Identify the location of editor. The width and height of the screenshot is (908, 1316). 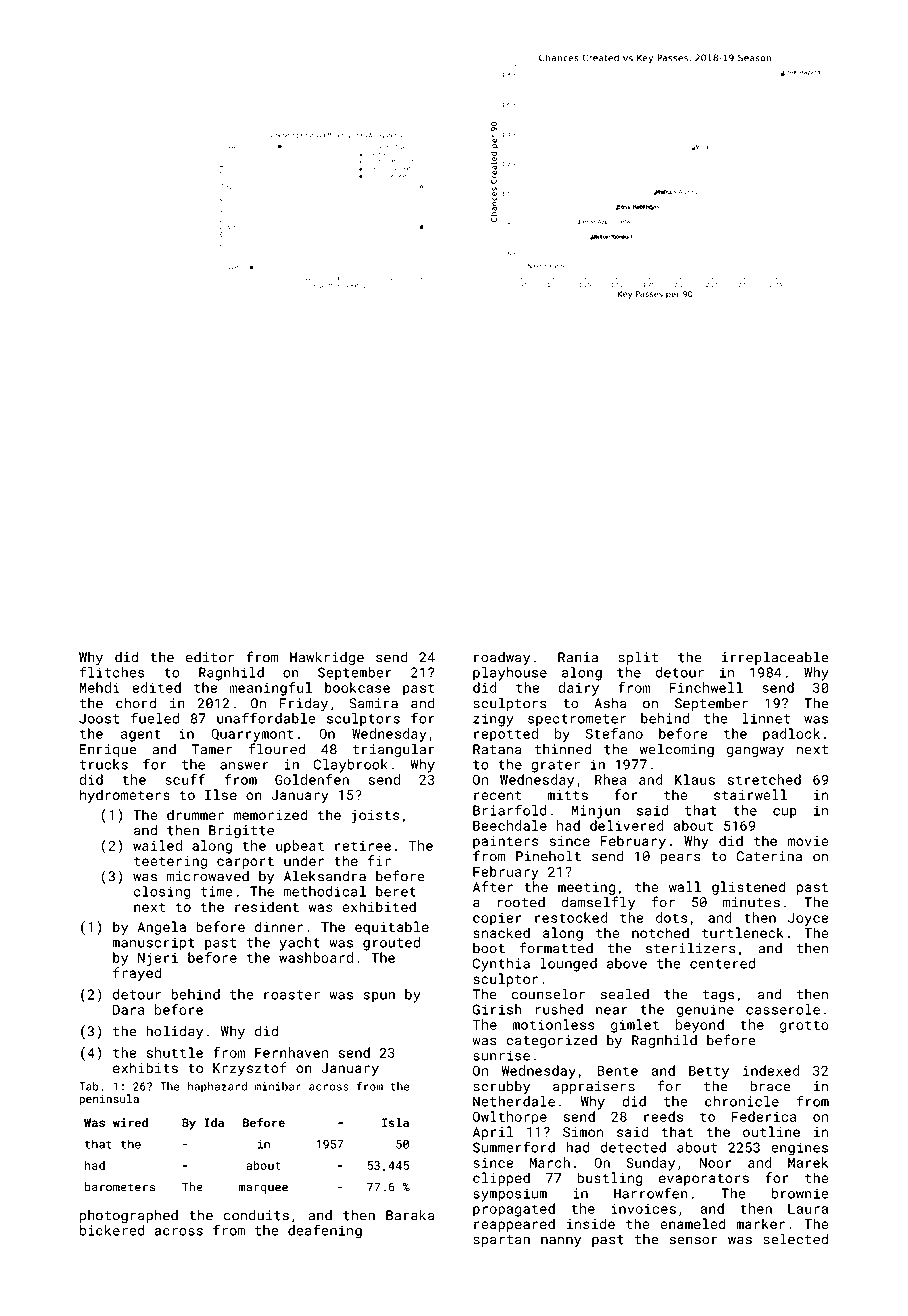
(210, 657).
